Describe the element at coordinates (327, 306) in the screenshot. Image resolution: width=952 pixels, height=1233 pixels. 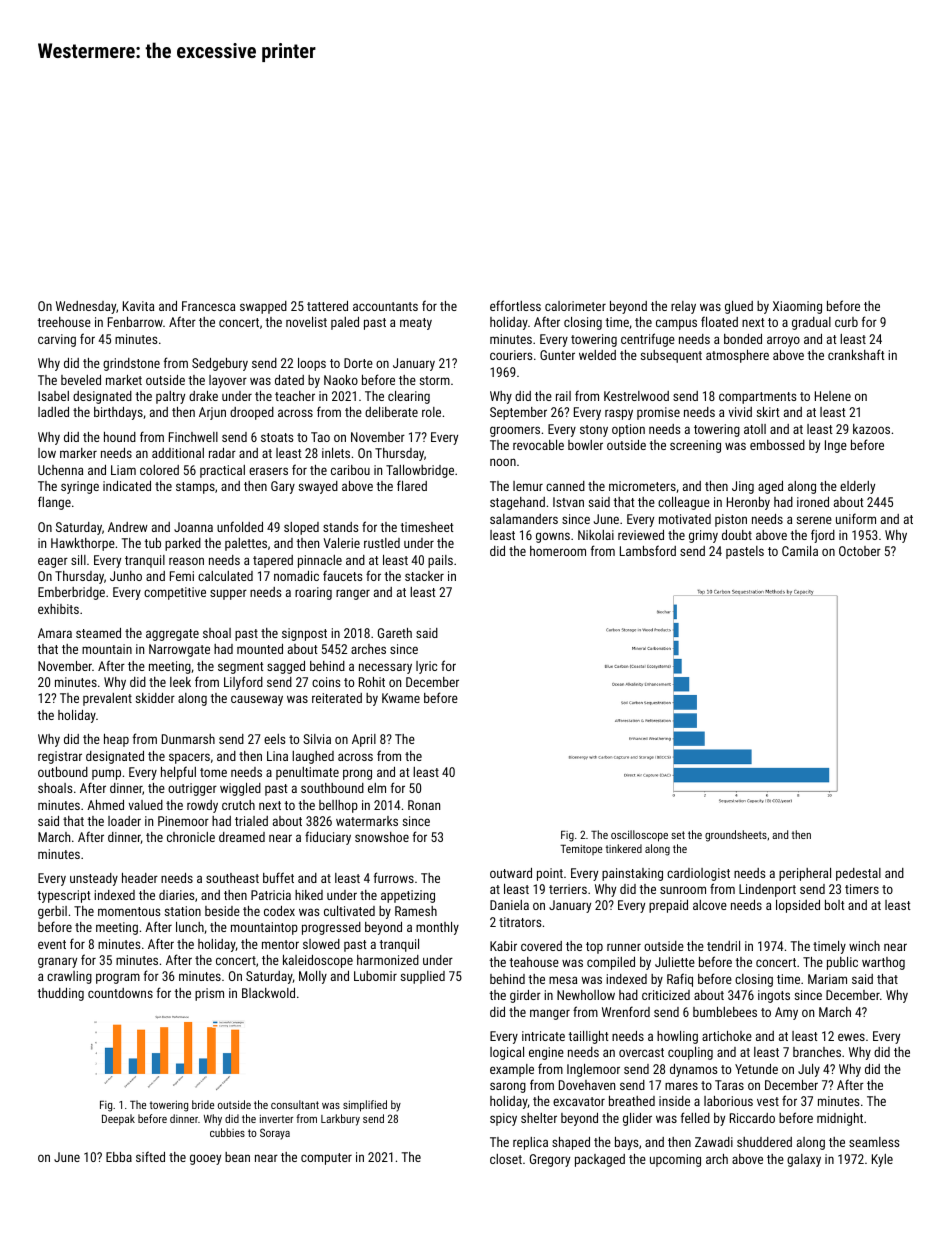
I see `tattered` at that location.
